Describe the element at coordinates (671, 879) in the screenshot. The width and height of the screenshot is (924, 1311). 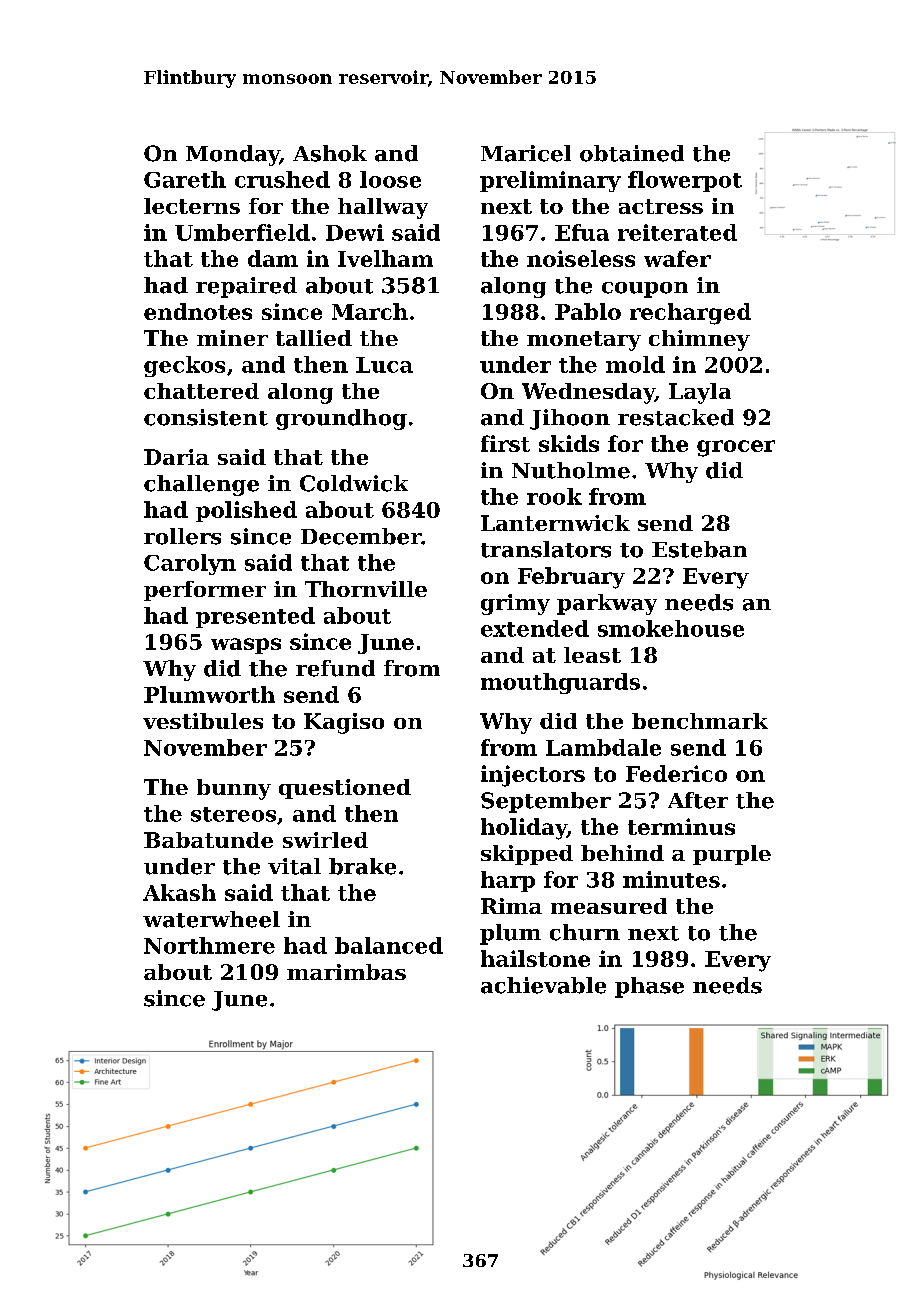
I see `minutes` at that location.
